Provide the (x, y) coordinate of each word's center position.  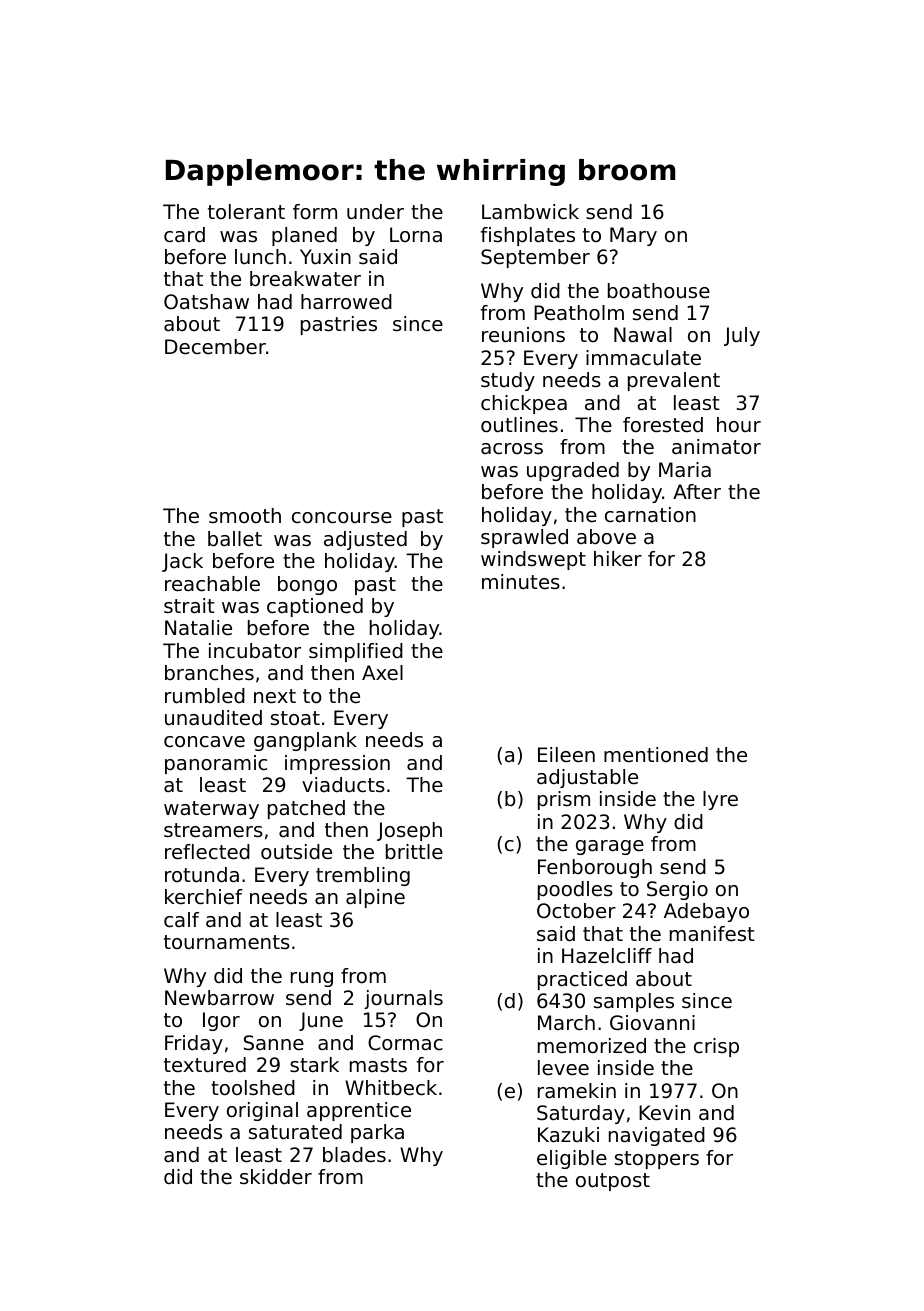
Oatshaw (206, 302)
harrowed (346, 301)
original (262, 1111)
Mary (633, 236)
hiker (618, 558)
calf (181, 920)
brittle (414, 851)
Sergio (677, 890)
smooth (245, 515)
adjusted (365, 540)
